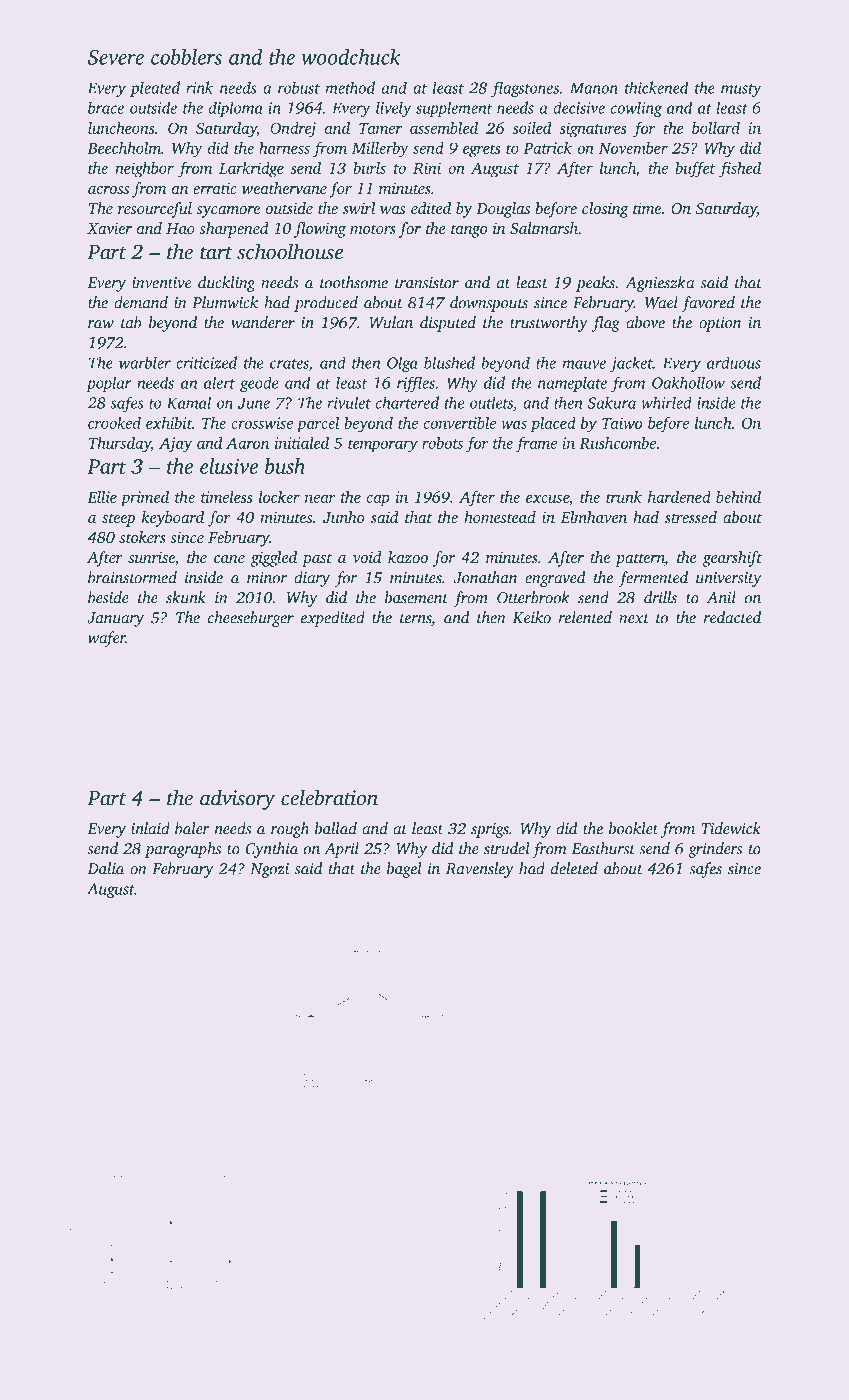  I want to click on grinders, so click(715, 850).
